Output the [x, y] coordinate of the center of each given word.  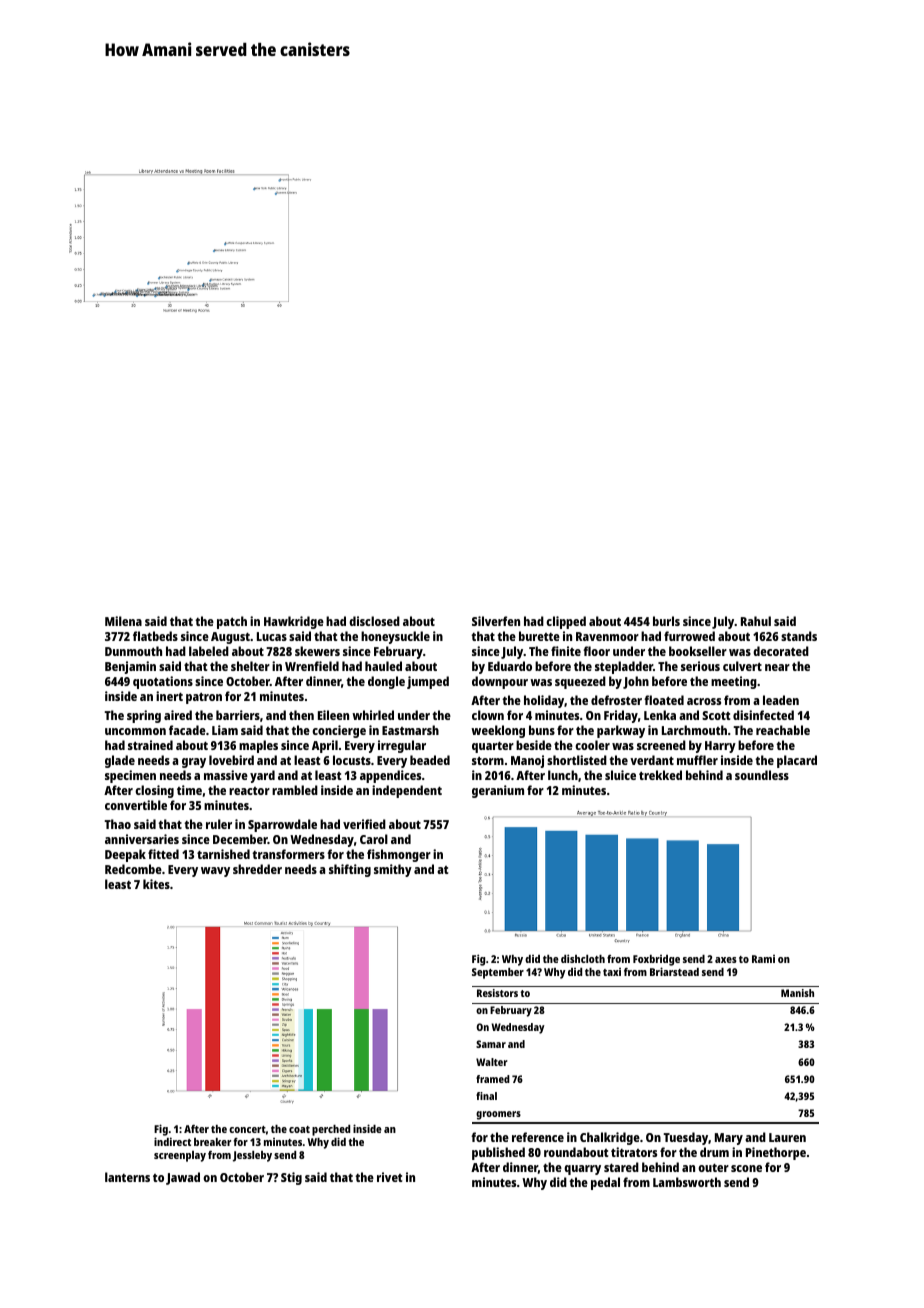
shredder [257, 869]
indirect [172, 1141]
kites [156, 884]
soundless [762, 775]
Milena [123, 621]
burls [666, 621]
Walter [492, 1062]
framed [493, 1079]
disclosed [374, 621]
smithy [393, 870]
